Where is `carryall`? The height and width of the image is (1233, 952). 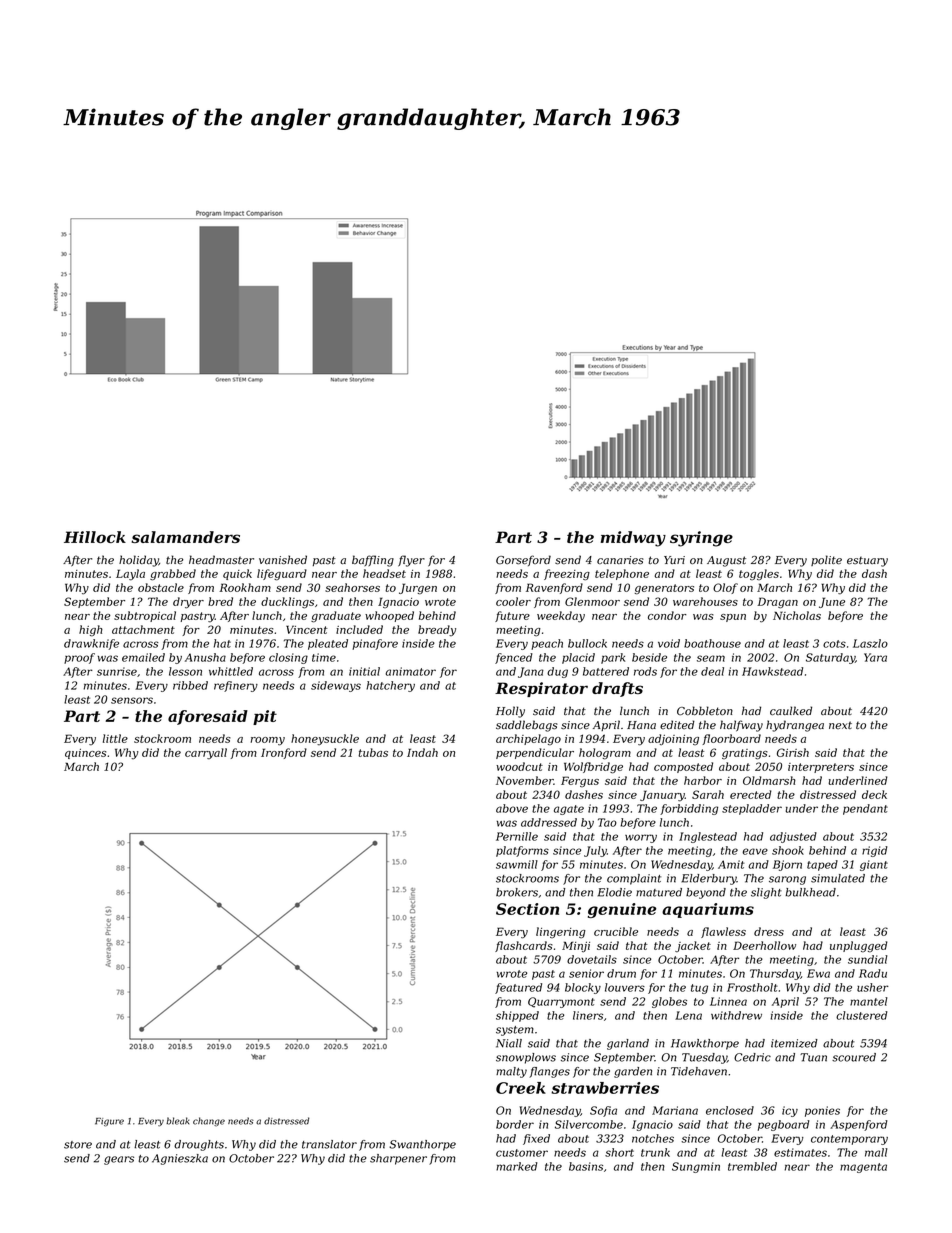 carryall is located at coordinates (206, 754).
